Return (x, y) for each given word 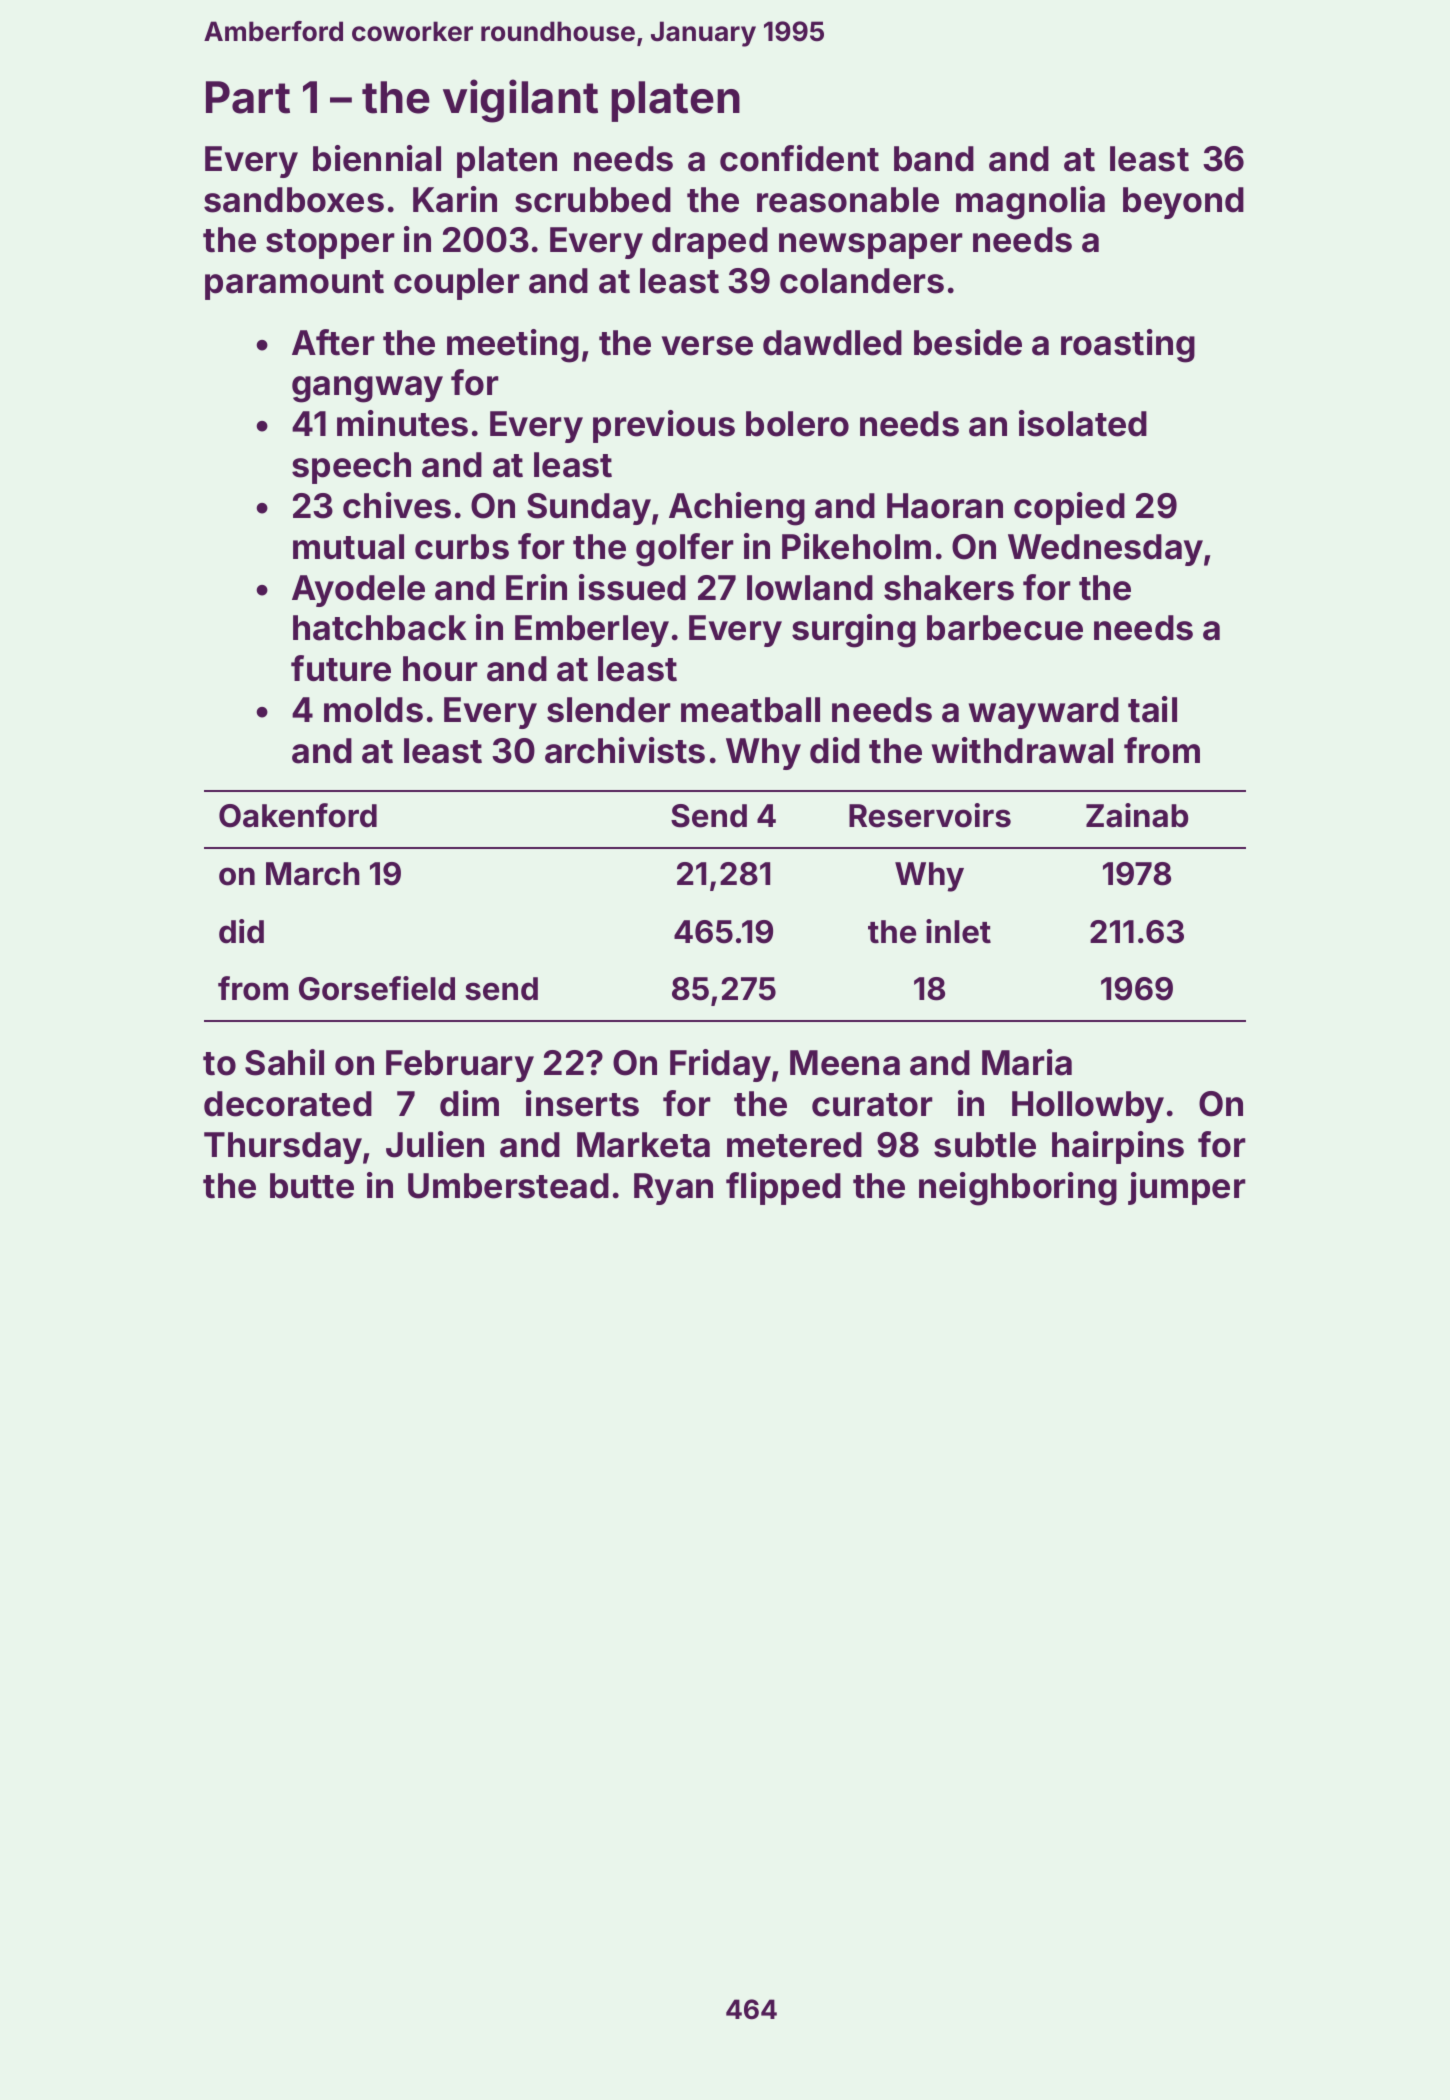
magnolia (1030, 203)
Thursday (283, 1148)
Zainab (1137, 815)
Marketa (643, 1145)
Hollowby (1088, 1107)
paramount (294, 285)
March (313, 874)
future (341, 668)
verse (707, 346)
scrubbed (593, 200)
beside (968, 342)
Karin (455, 199)
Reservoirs (930, 815)
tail (1152, 709)
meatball (750, 710)
